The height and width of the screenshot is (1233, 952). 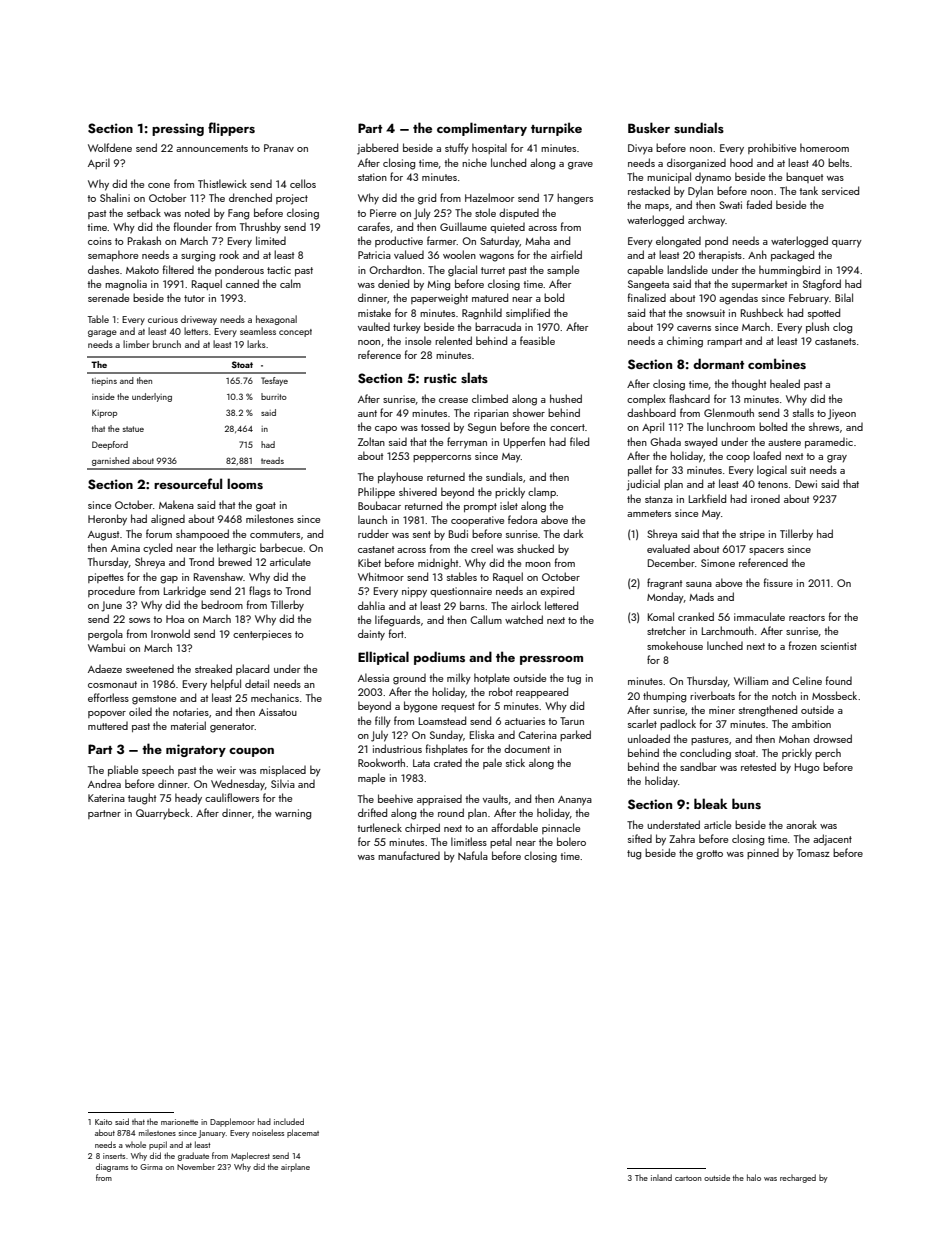 What do you see at coordinates (571, 841) in the screenshot?
I see `bolero` at bounding box center [571, 841].
